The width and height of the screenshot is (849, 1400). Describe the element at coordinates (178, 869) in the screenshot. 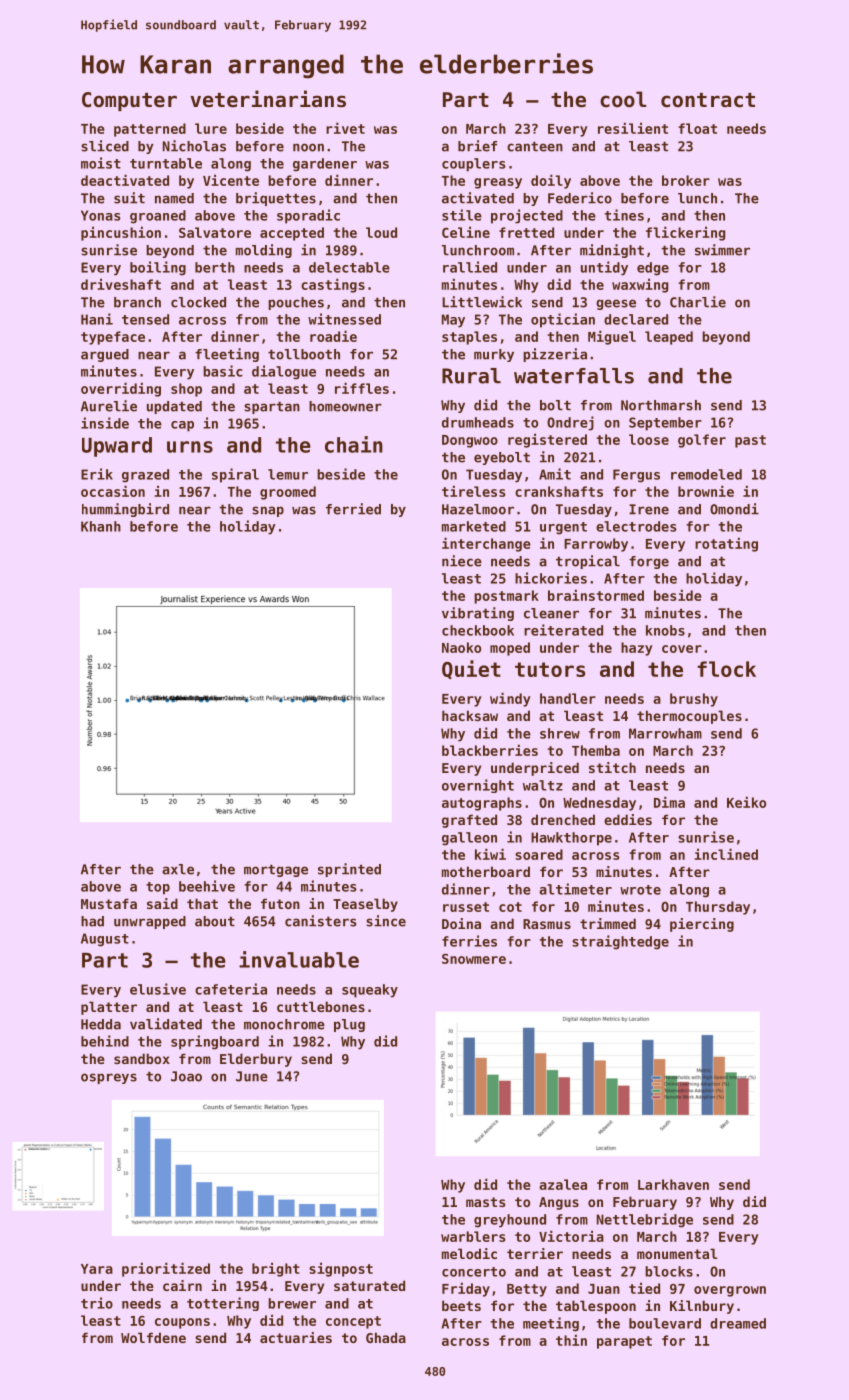

I see `axle` at that location.
